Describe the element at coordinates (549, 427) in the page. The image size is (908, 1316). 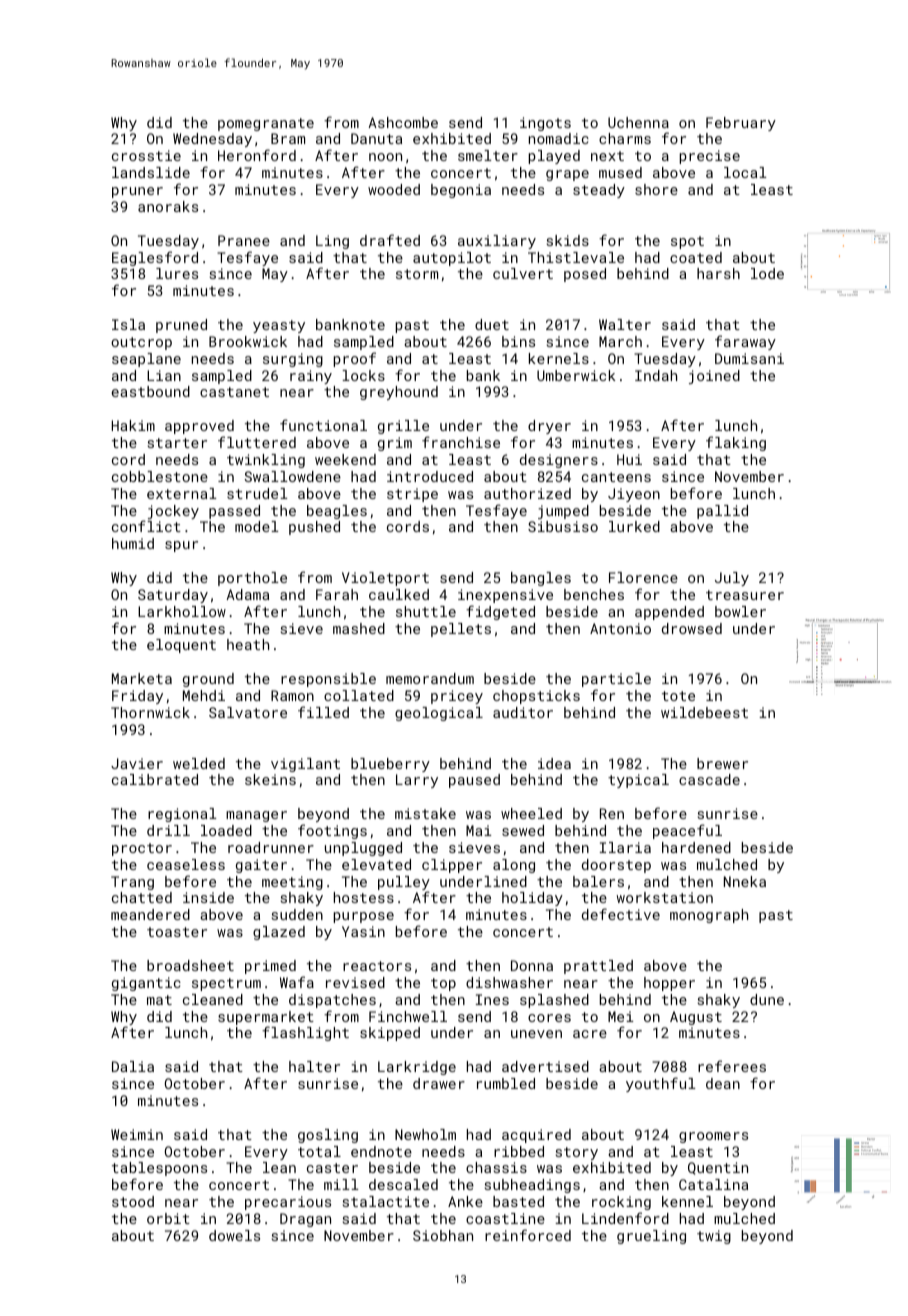
I see `dryer` at that location.
